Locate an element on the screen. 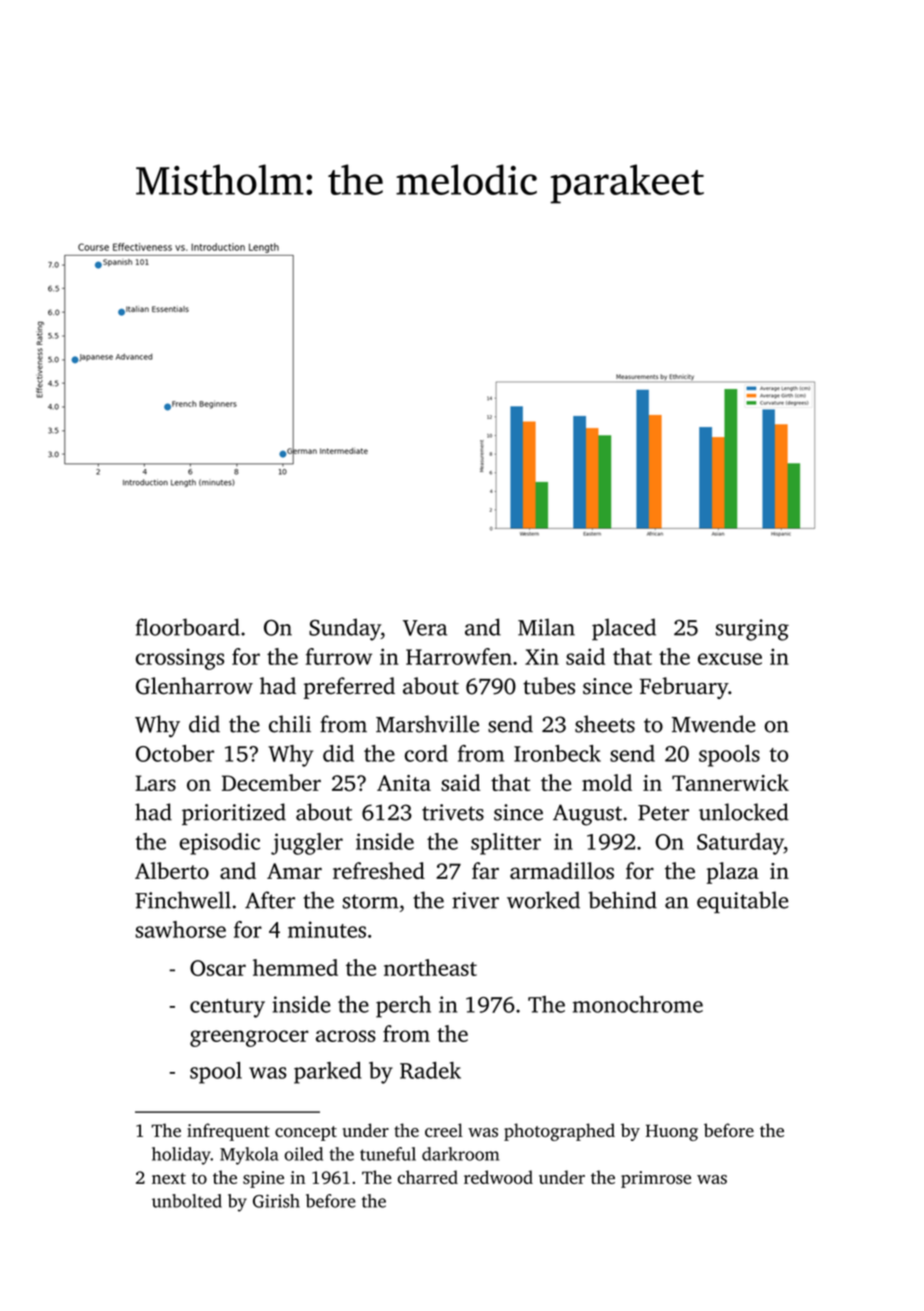 Image resolution: width=924 pixels, height=1311 pixels. Girish is located at coordinates (276, 1201).
